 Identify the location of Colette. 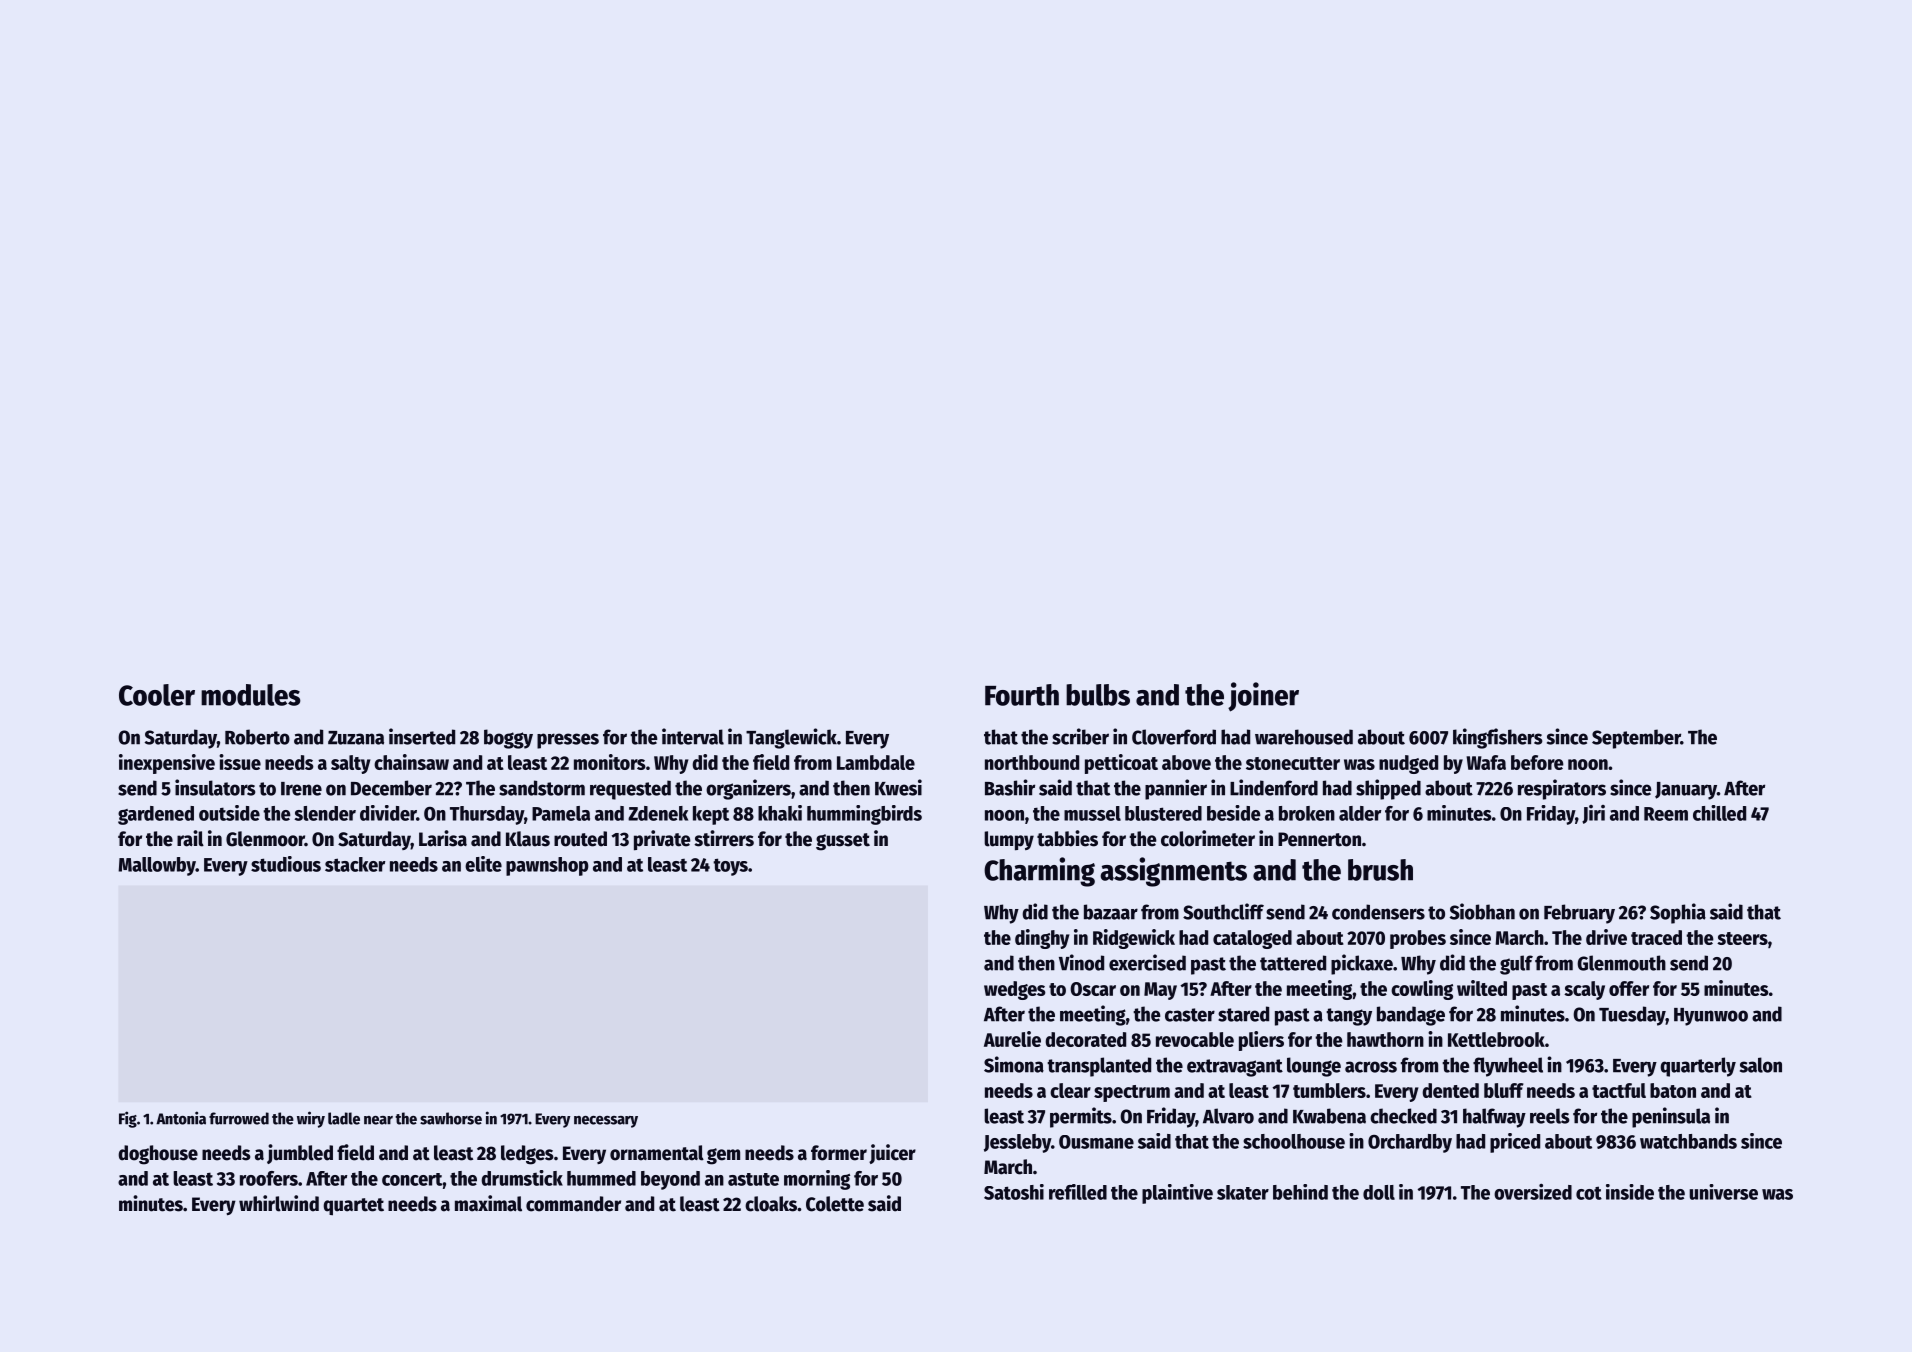
(835, 1204).
